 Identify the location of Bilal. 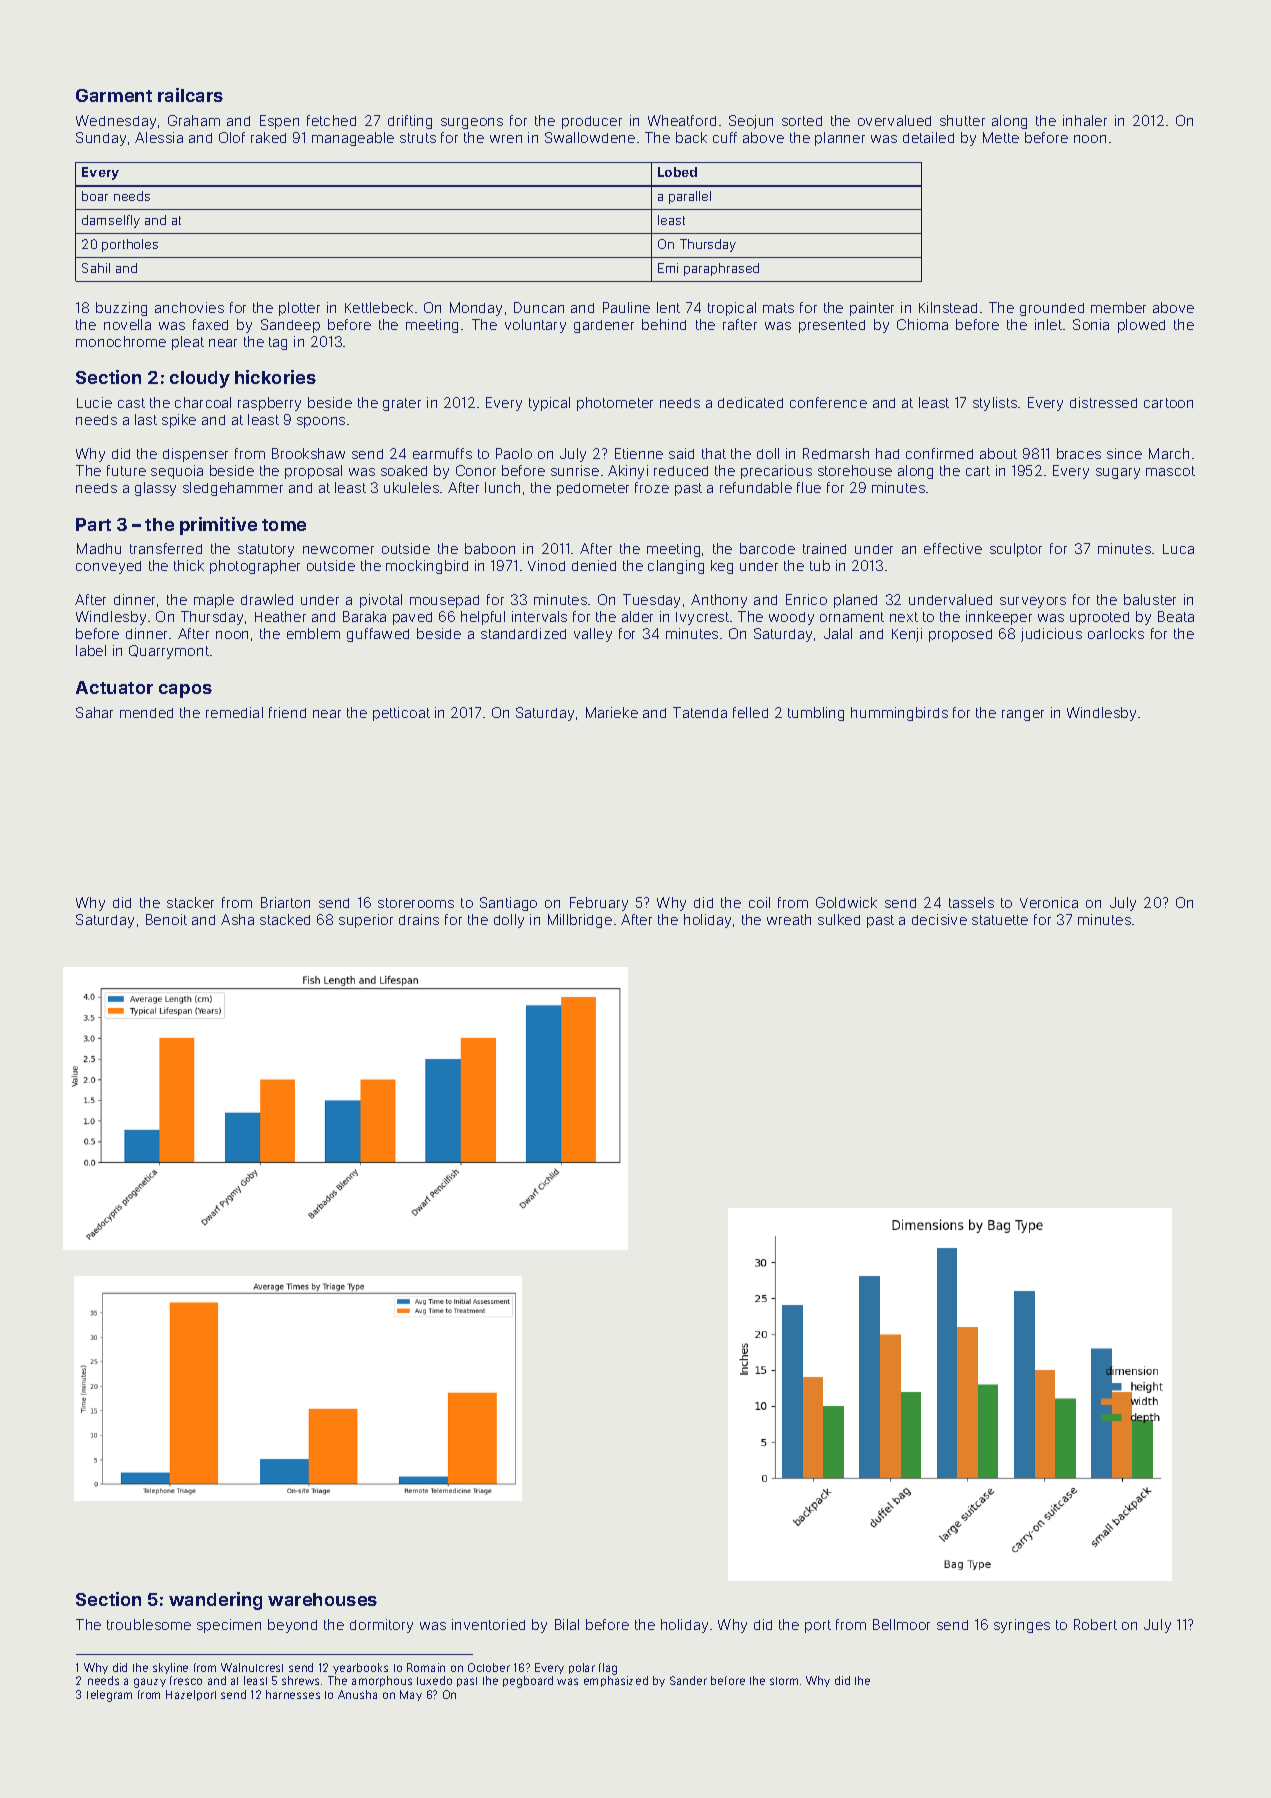
(567, 1624).
